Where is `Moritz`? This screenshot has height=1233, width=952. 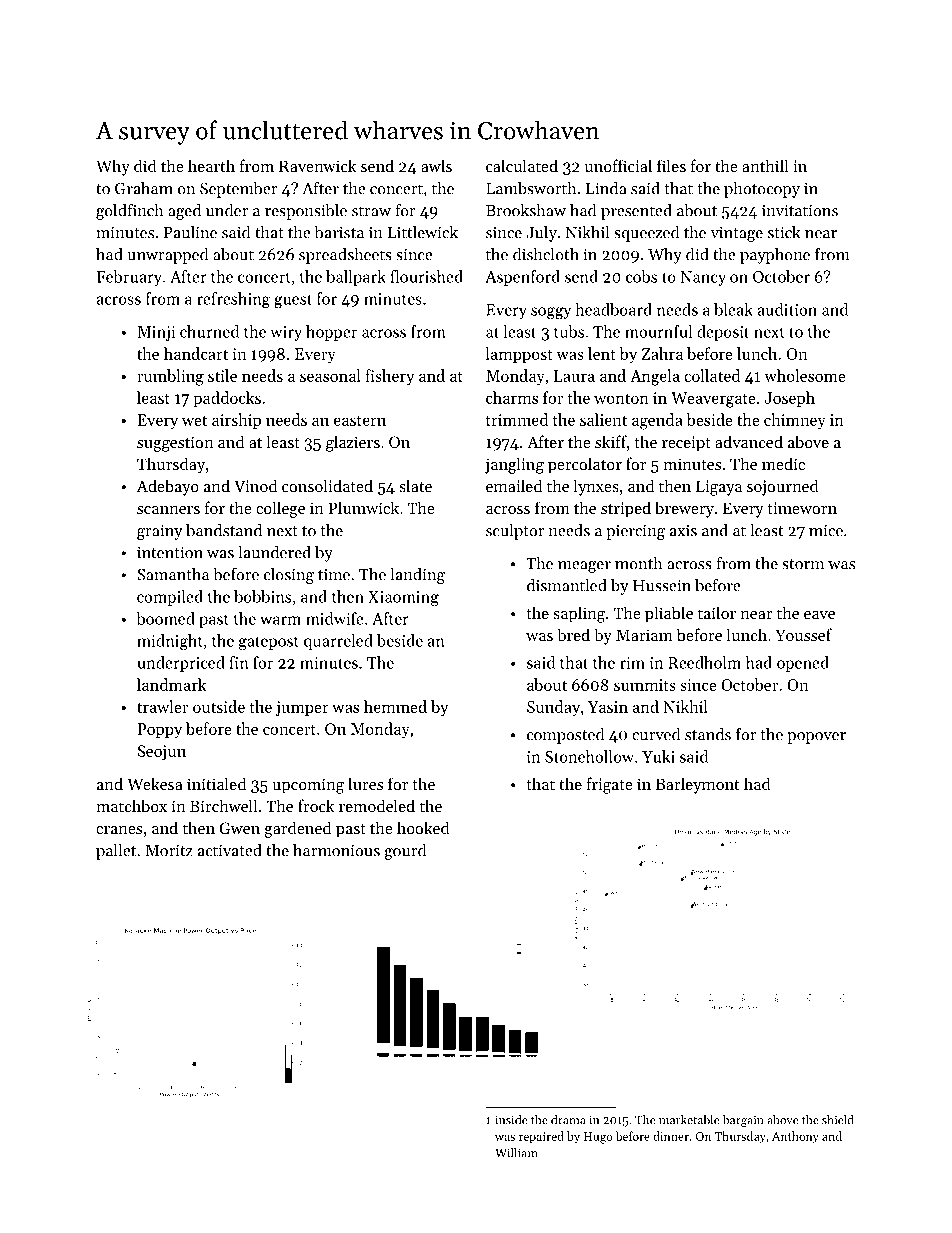 Moritz is located at coordinates (169, 851).
